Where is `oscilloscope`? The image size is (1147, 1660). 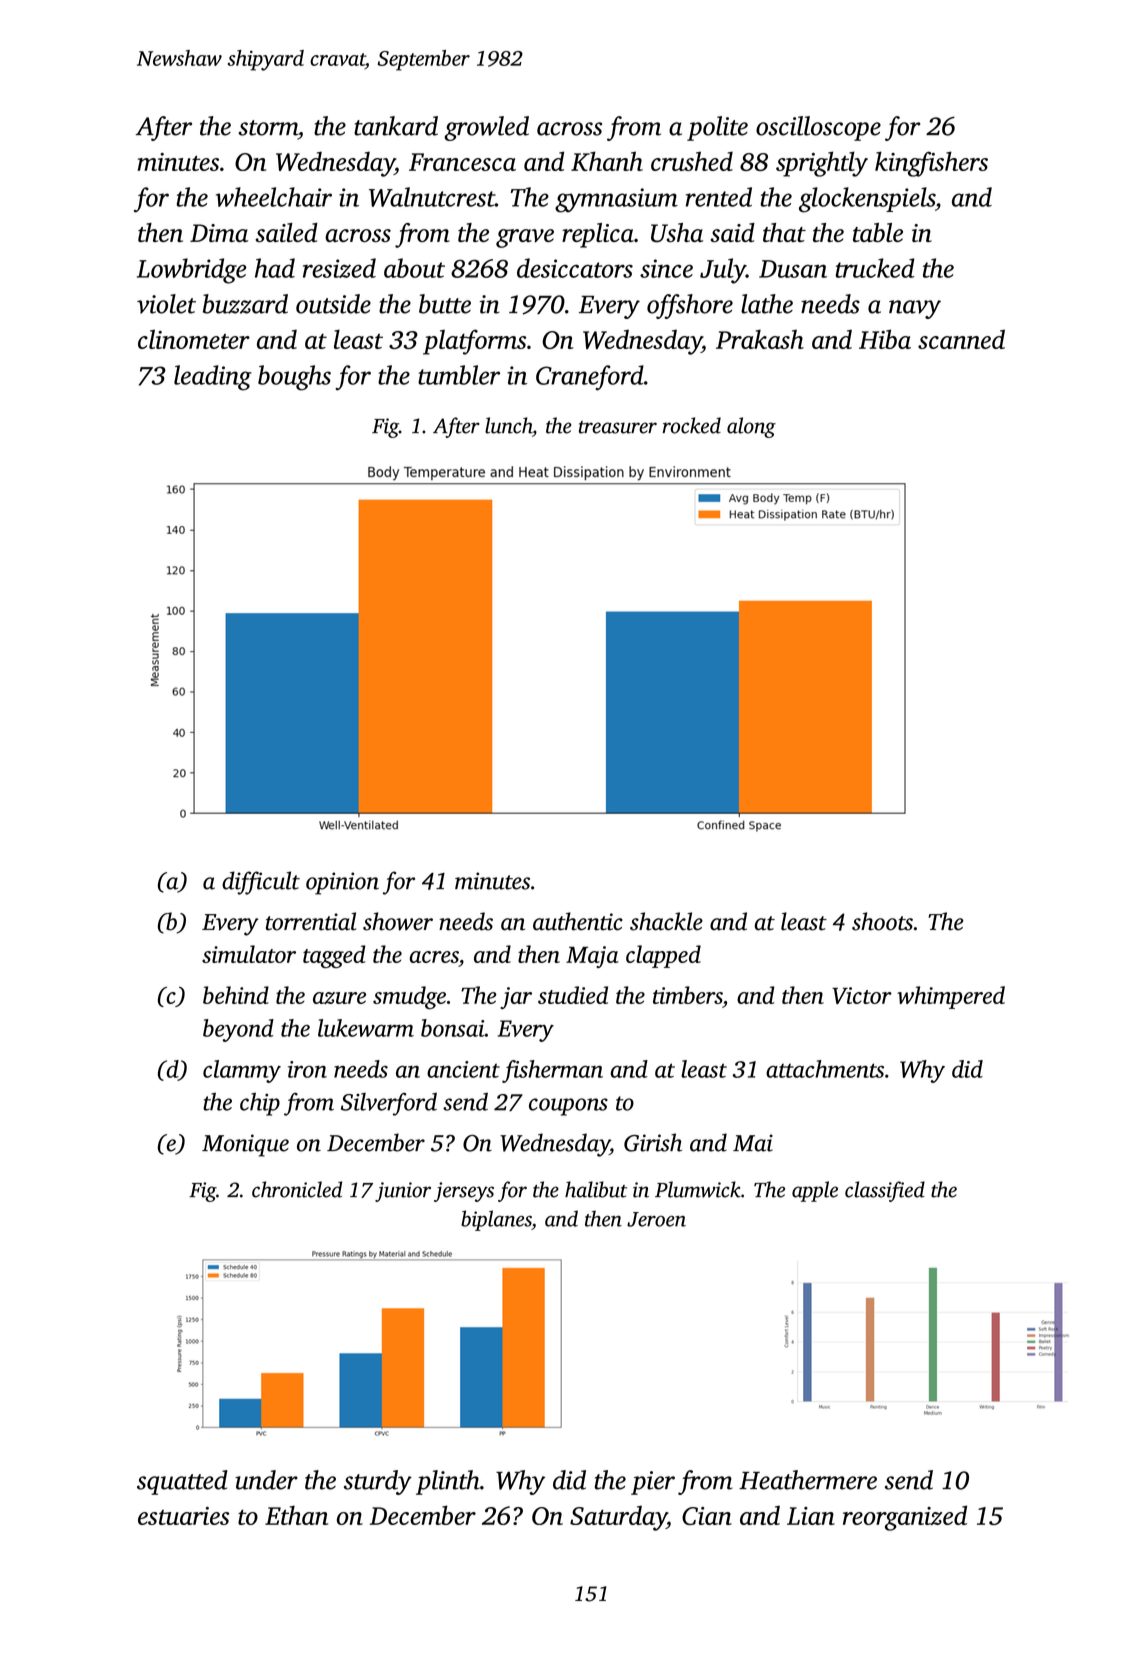
oscilloscope is located at coordinates (818, 128).
